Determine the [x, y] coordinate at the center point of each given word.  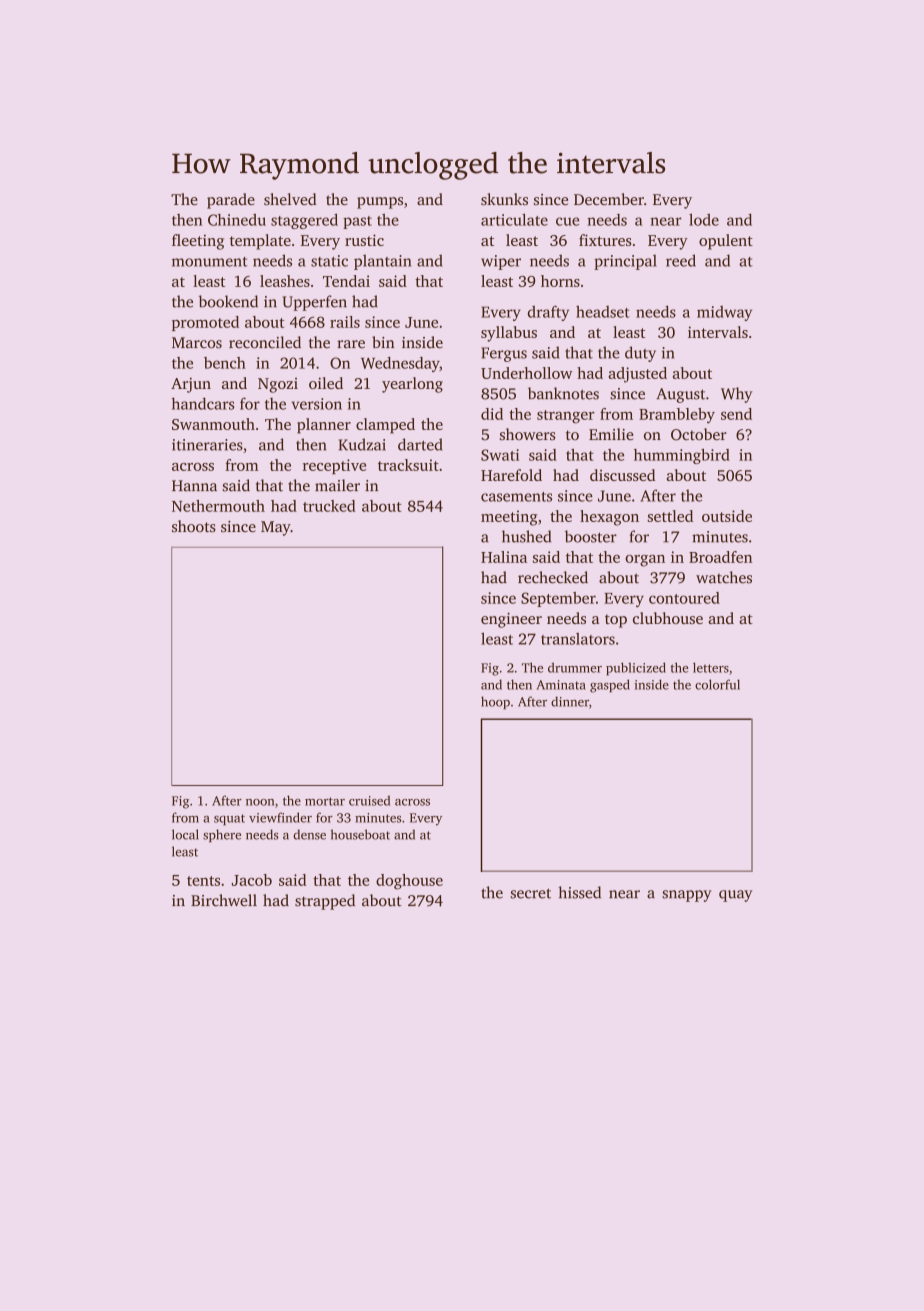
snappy [687, 896]
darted [420, 444]
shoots [194, 526]
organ [645, 561]
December [609, 199]
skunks [504, 199]
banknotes [563, 393]
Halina [504, 557]
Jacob [252, 880]
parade [231, 201]
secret [531, 893]
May [276, 528]
